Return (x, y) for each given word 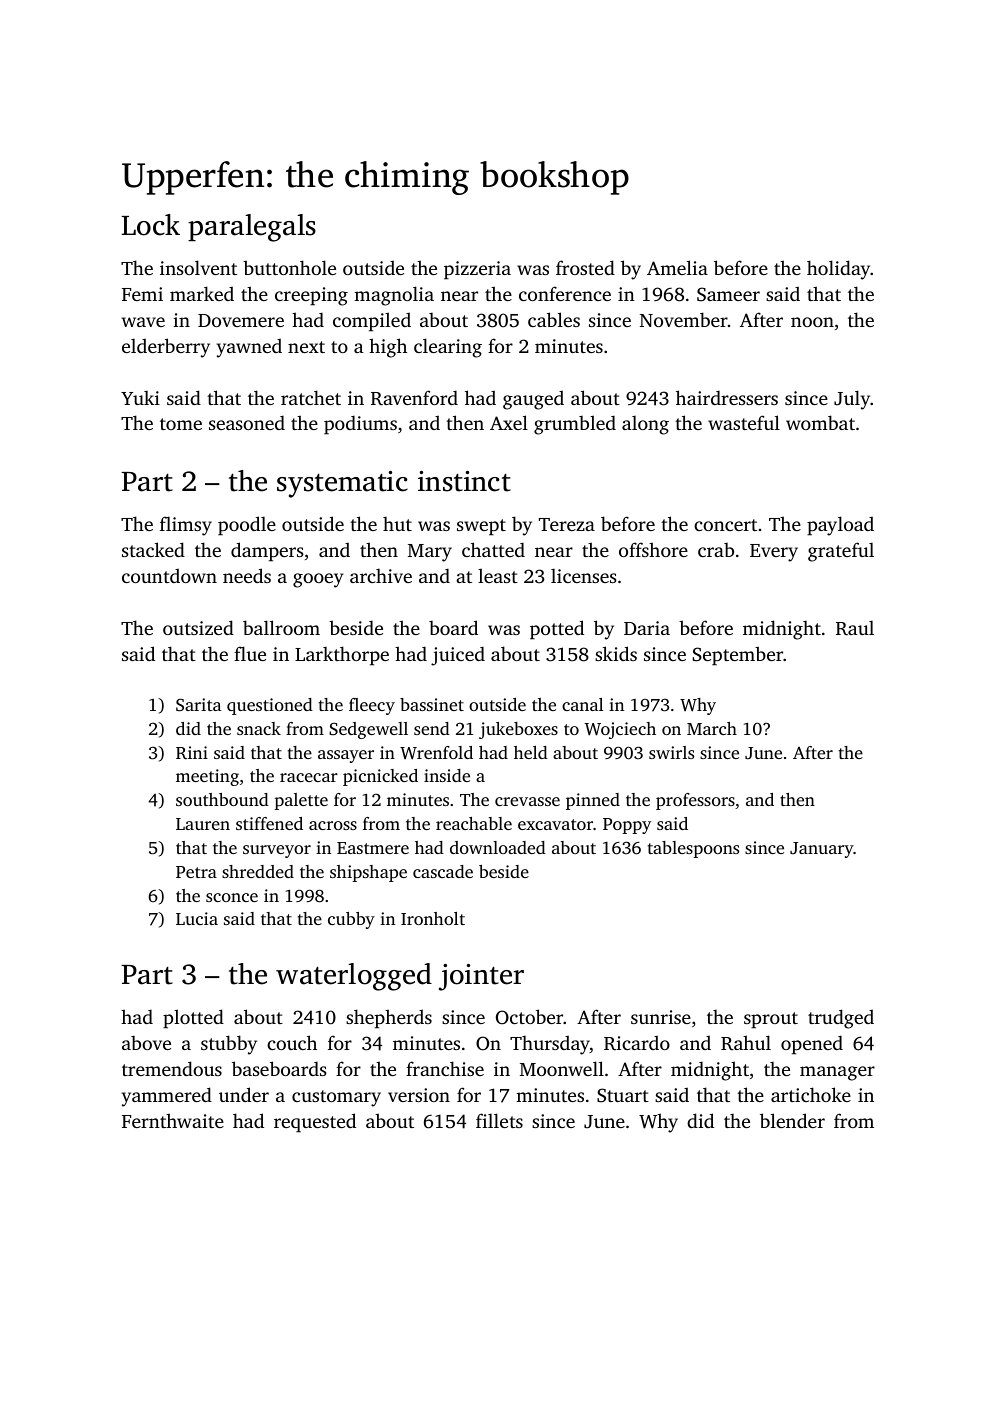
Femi (142, 294)
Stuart (623, 1095)
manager (837, 1073)
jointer (481, 977)
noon (812, 322)
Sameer (728, 294)
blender (792, 1120)
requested (315, 1123)
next (306, 347)
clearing (448, 348)
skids (616, 653)
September (738, 656)
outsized (198, 627)
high (388, 348)
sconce (232, 897)
